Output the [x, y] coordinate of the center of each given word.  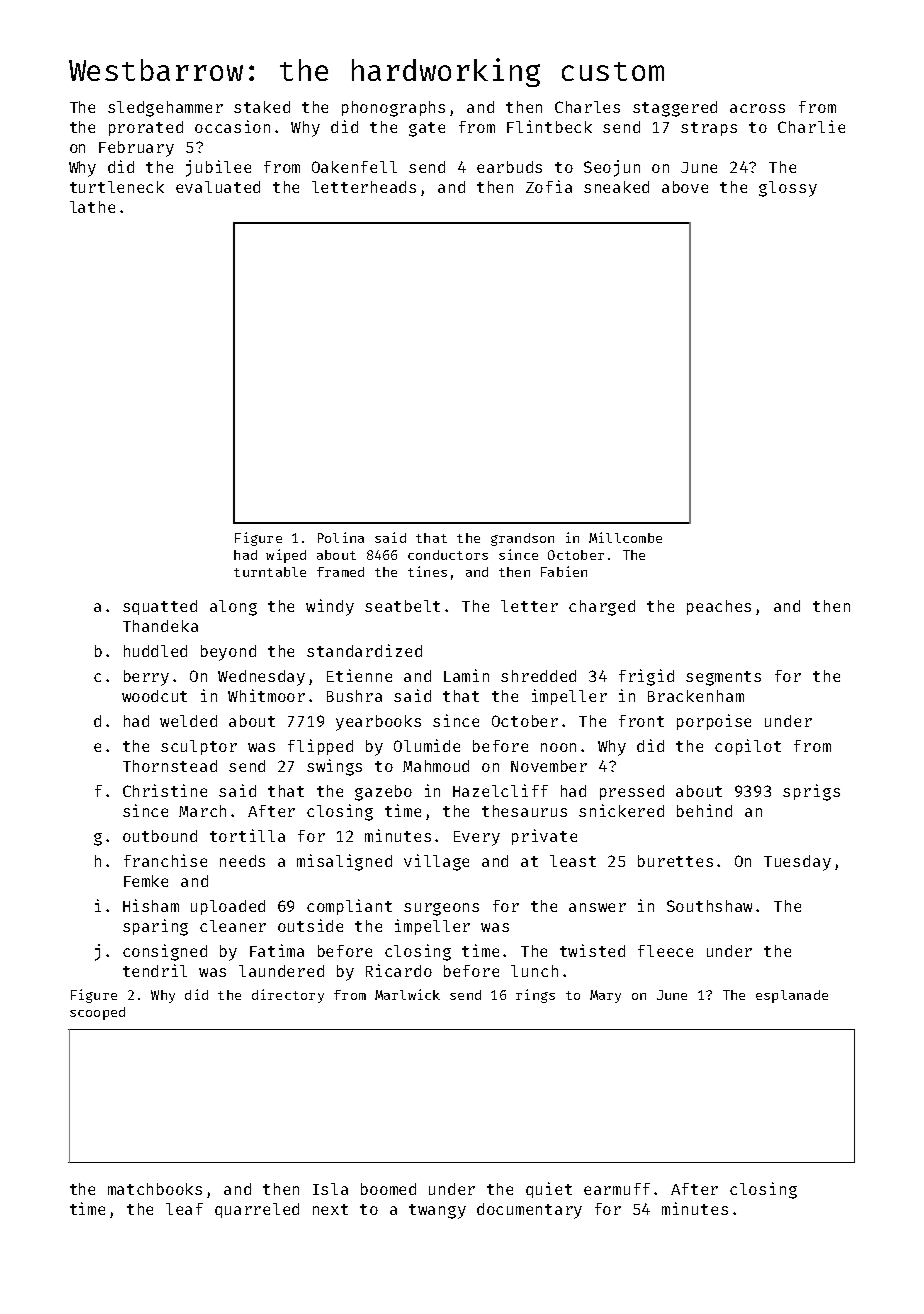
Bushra [354, 696]
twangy [437, 1211]
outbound [160, 836]
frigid [646, 677]
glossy [788, 189]
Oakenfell [354, 167]
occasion [232, 126]
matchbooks [155, 1189]
